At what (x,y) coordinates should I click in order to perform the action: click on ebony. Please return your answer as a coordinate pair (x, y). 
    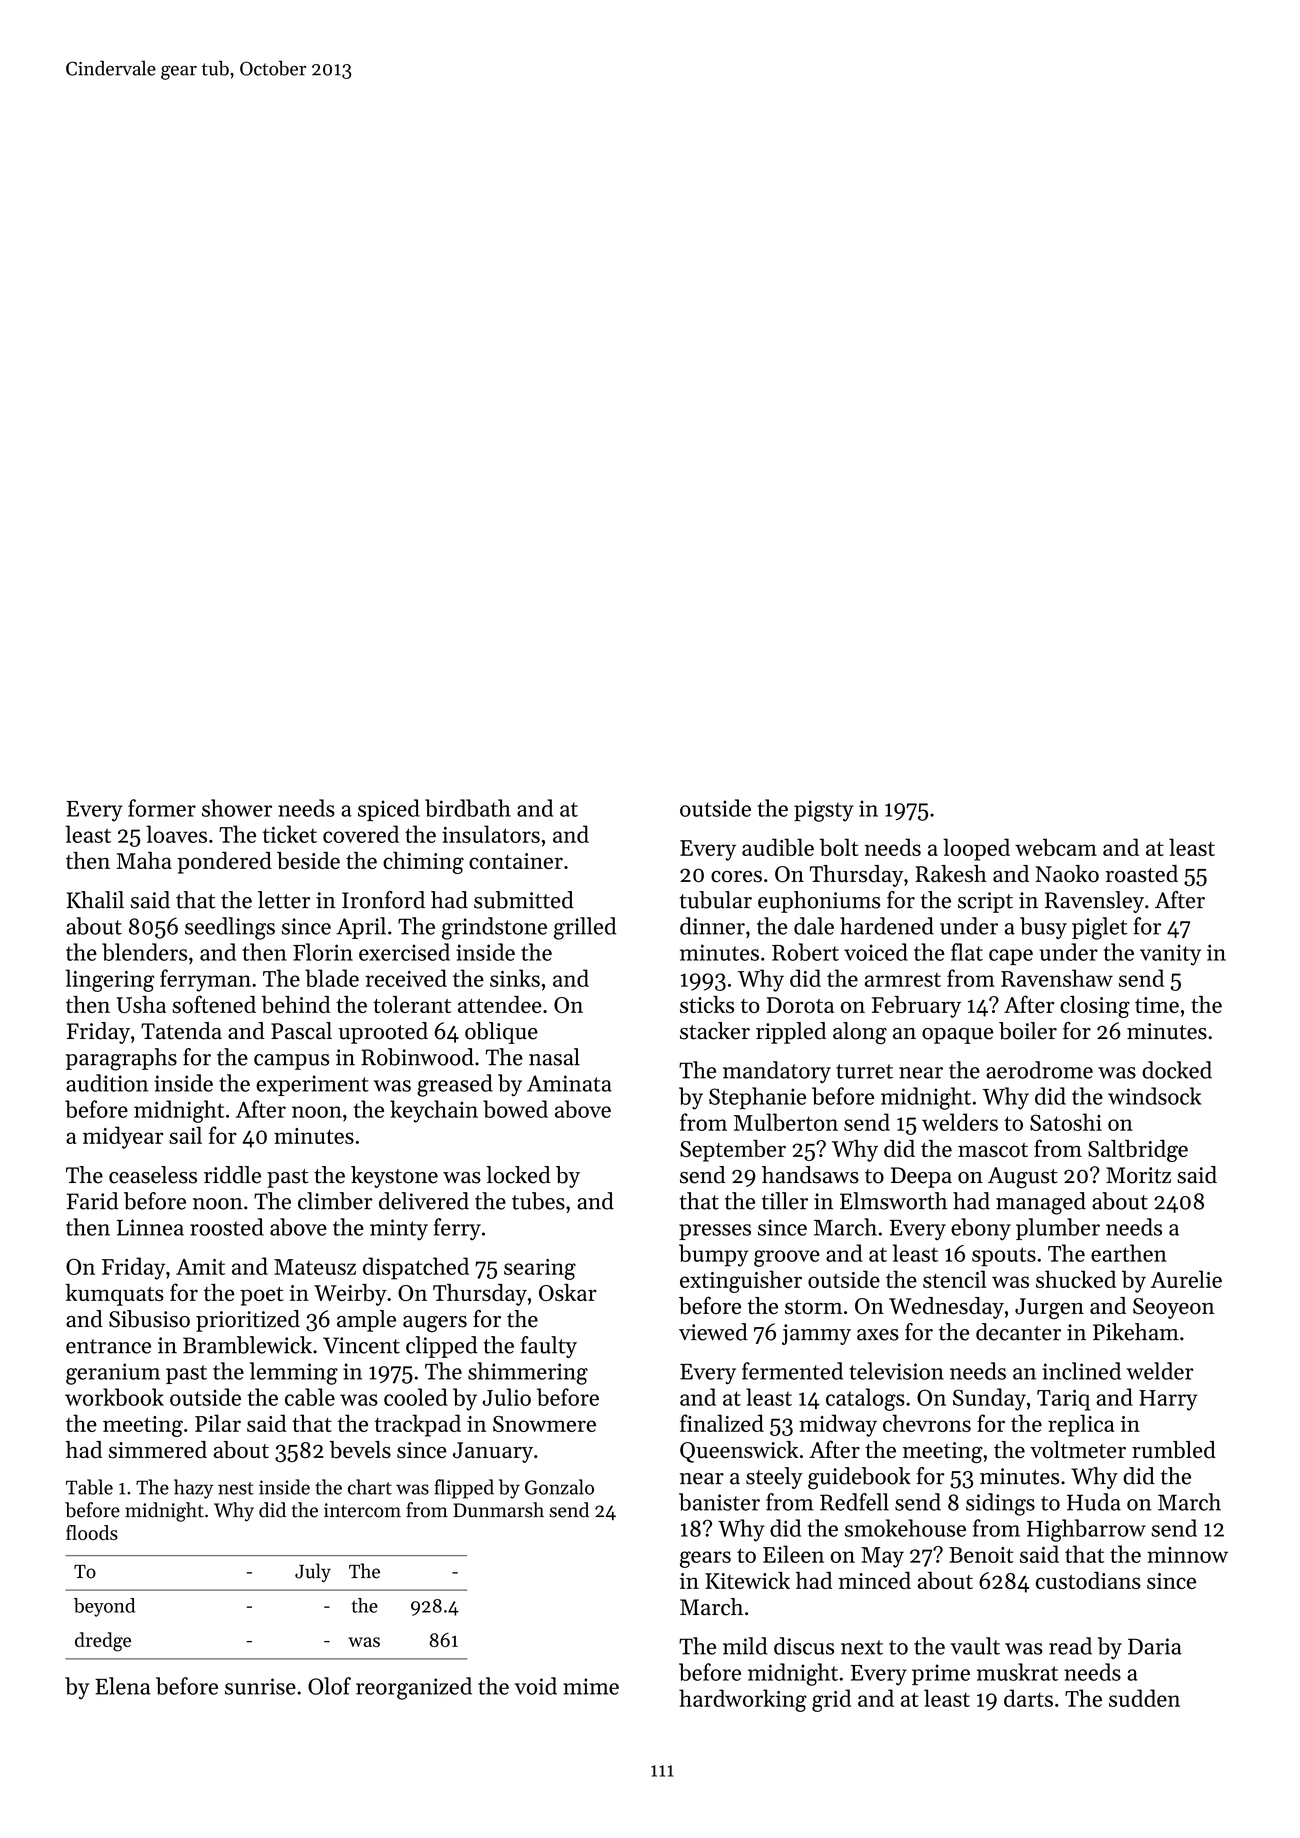
    Looking at the image, I should click on (981, 1229).
